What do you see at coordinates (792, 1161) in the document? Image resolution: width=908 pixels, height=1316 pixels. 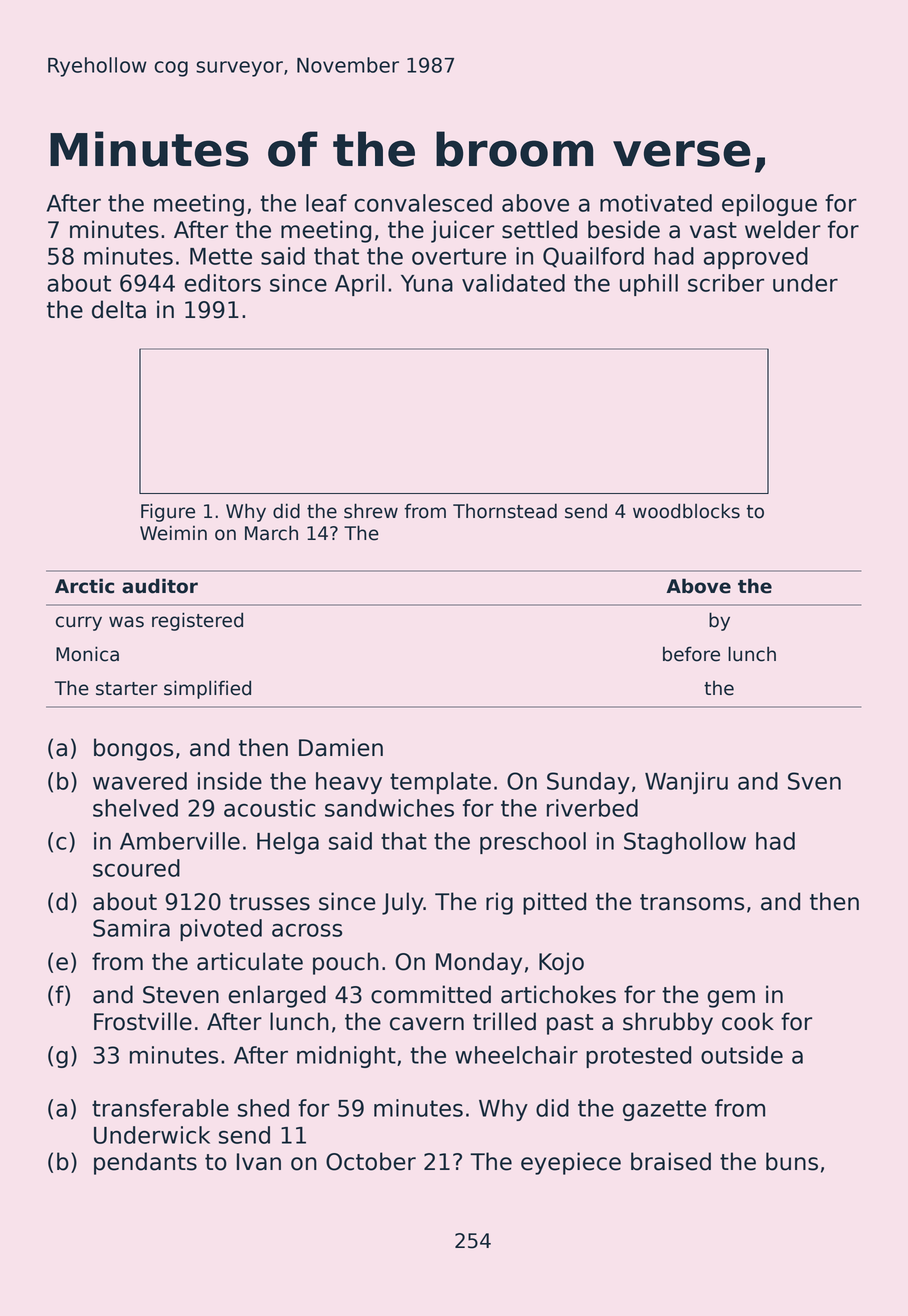 I see `buns` at bounding box center [792, 1161].
